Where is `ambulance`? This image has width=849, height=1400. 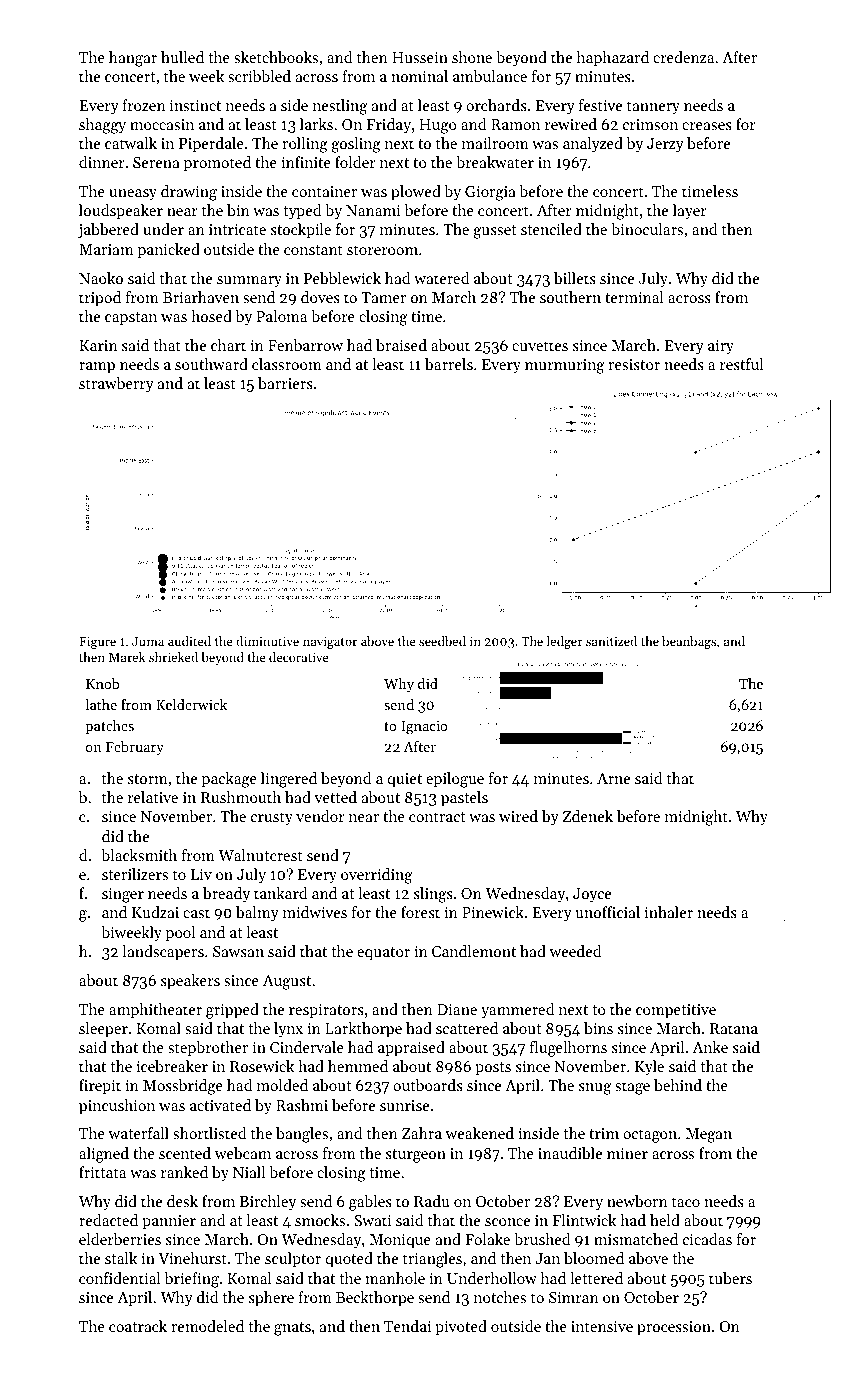
ambulance is located at coordinates (490, 76).
